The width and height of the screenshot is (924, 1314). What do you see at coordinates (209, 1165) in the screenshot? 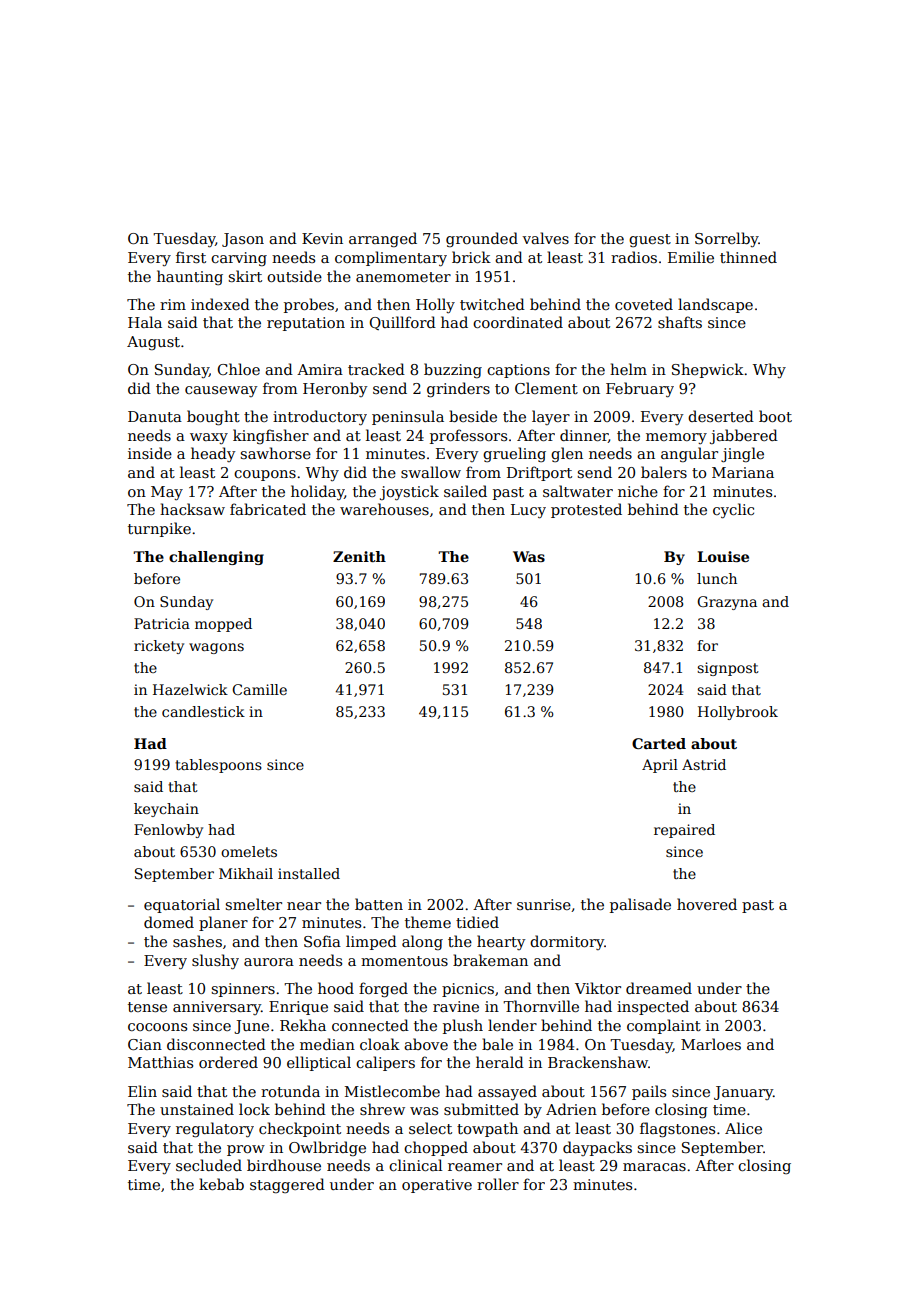
I see `secluded` at bounding box center [209, 1165].
